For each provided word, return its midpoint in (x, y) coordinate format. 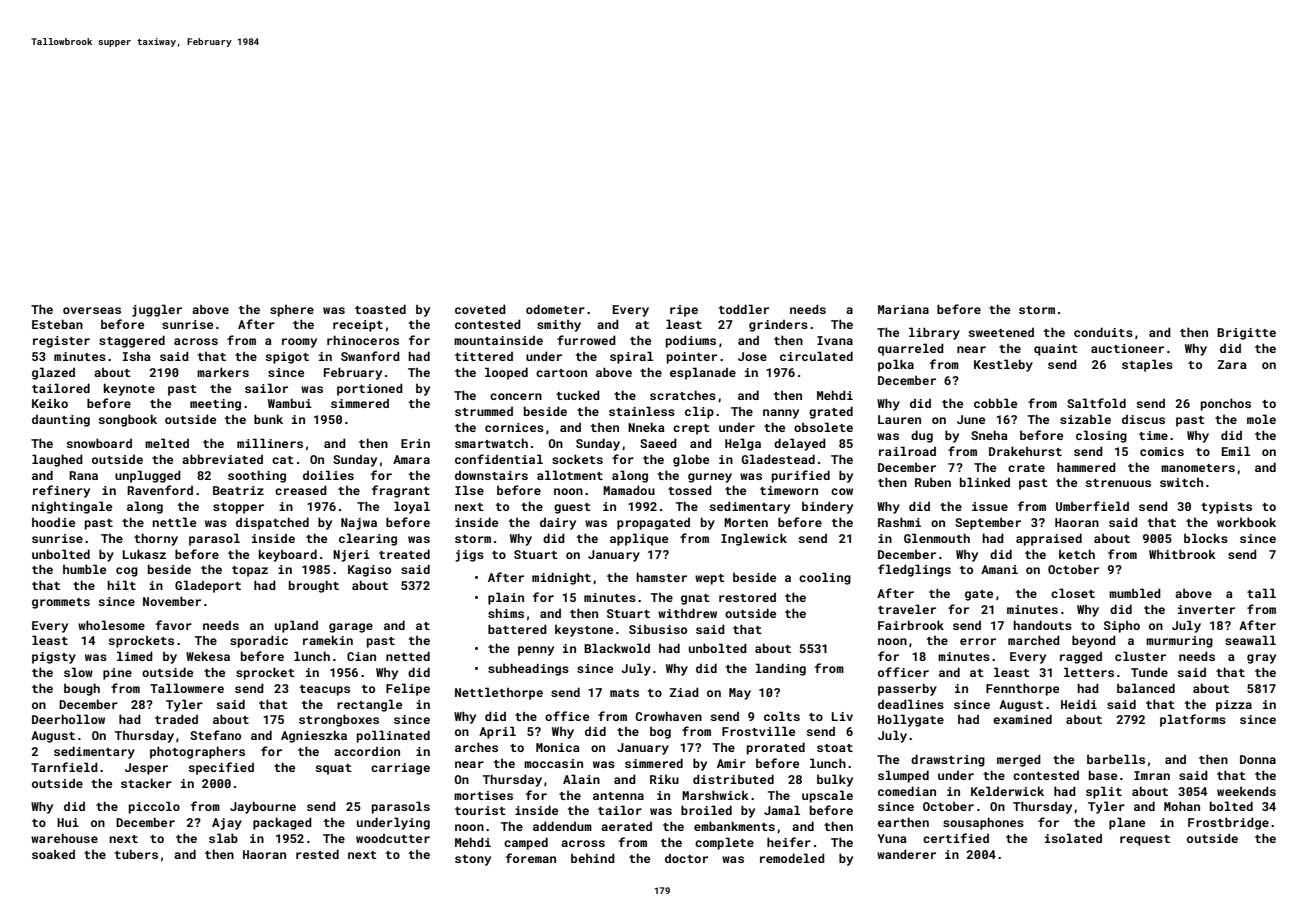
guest (572, 508)
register (61, 342)
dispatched (272, 523)
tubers (136, 854)
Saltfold (1096, 403)
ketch (1077, 554)
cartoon (561, 373)
